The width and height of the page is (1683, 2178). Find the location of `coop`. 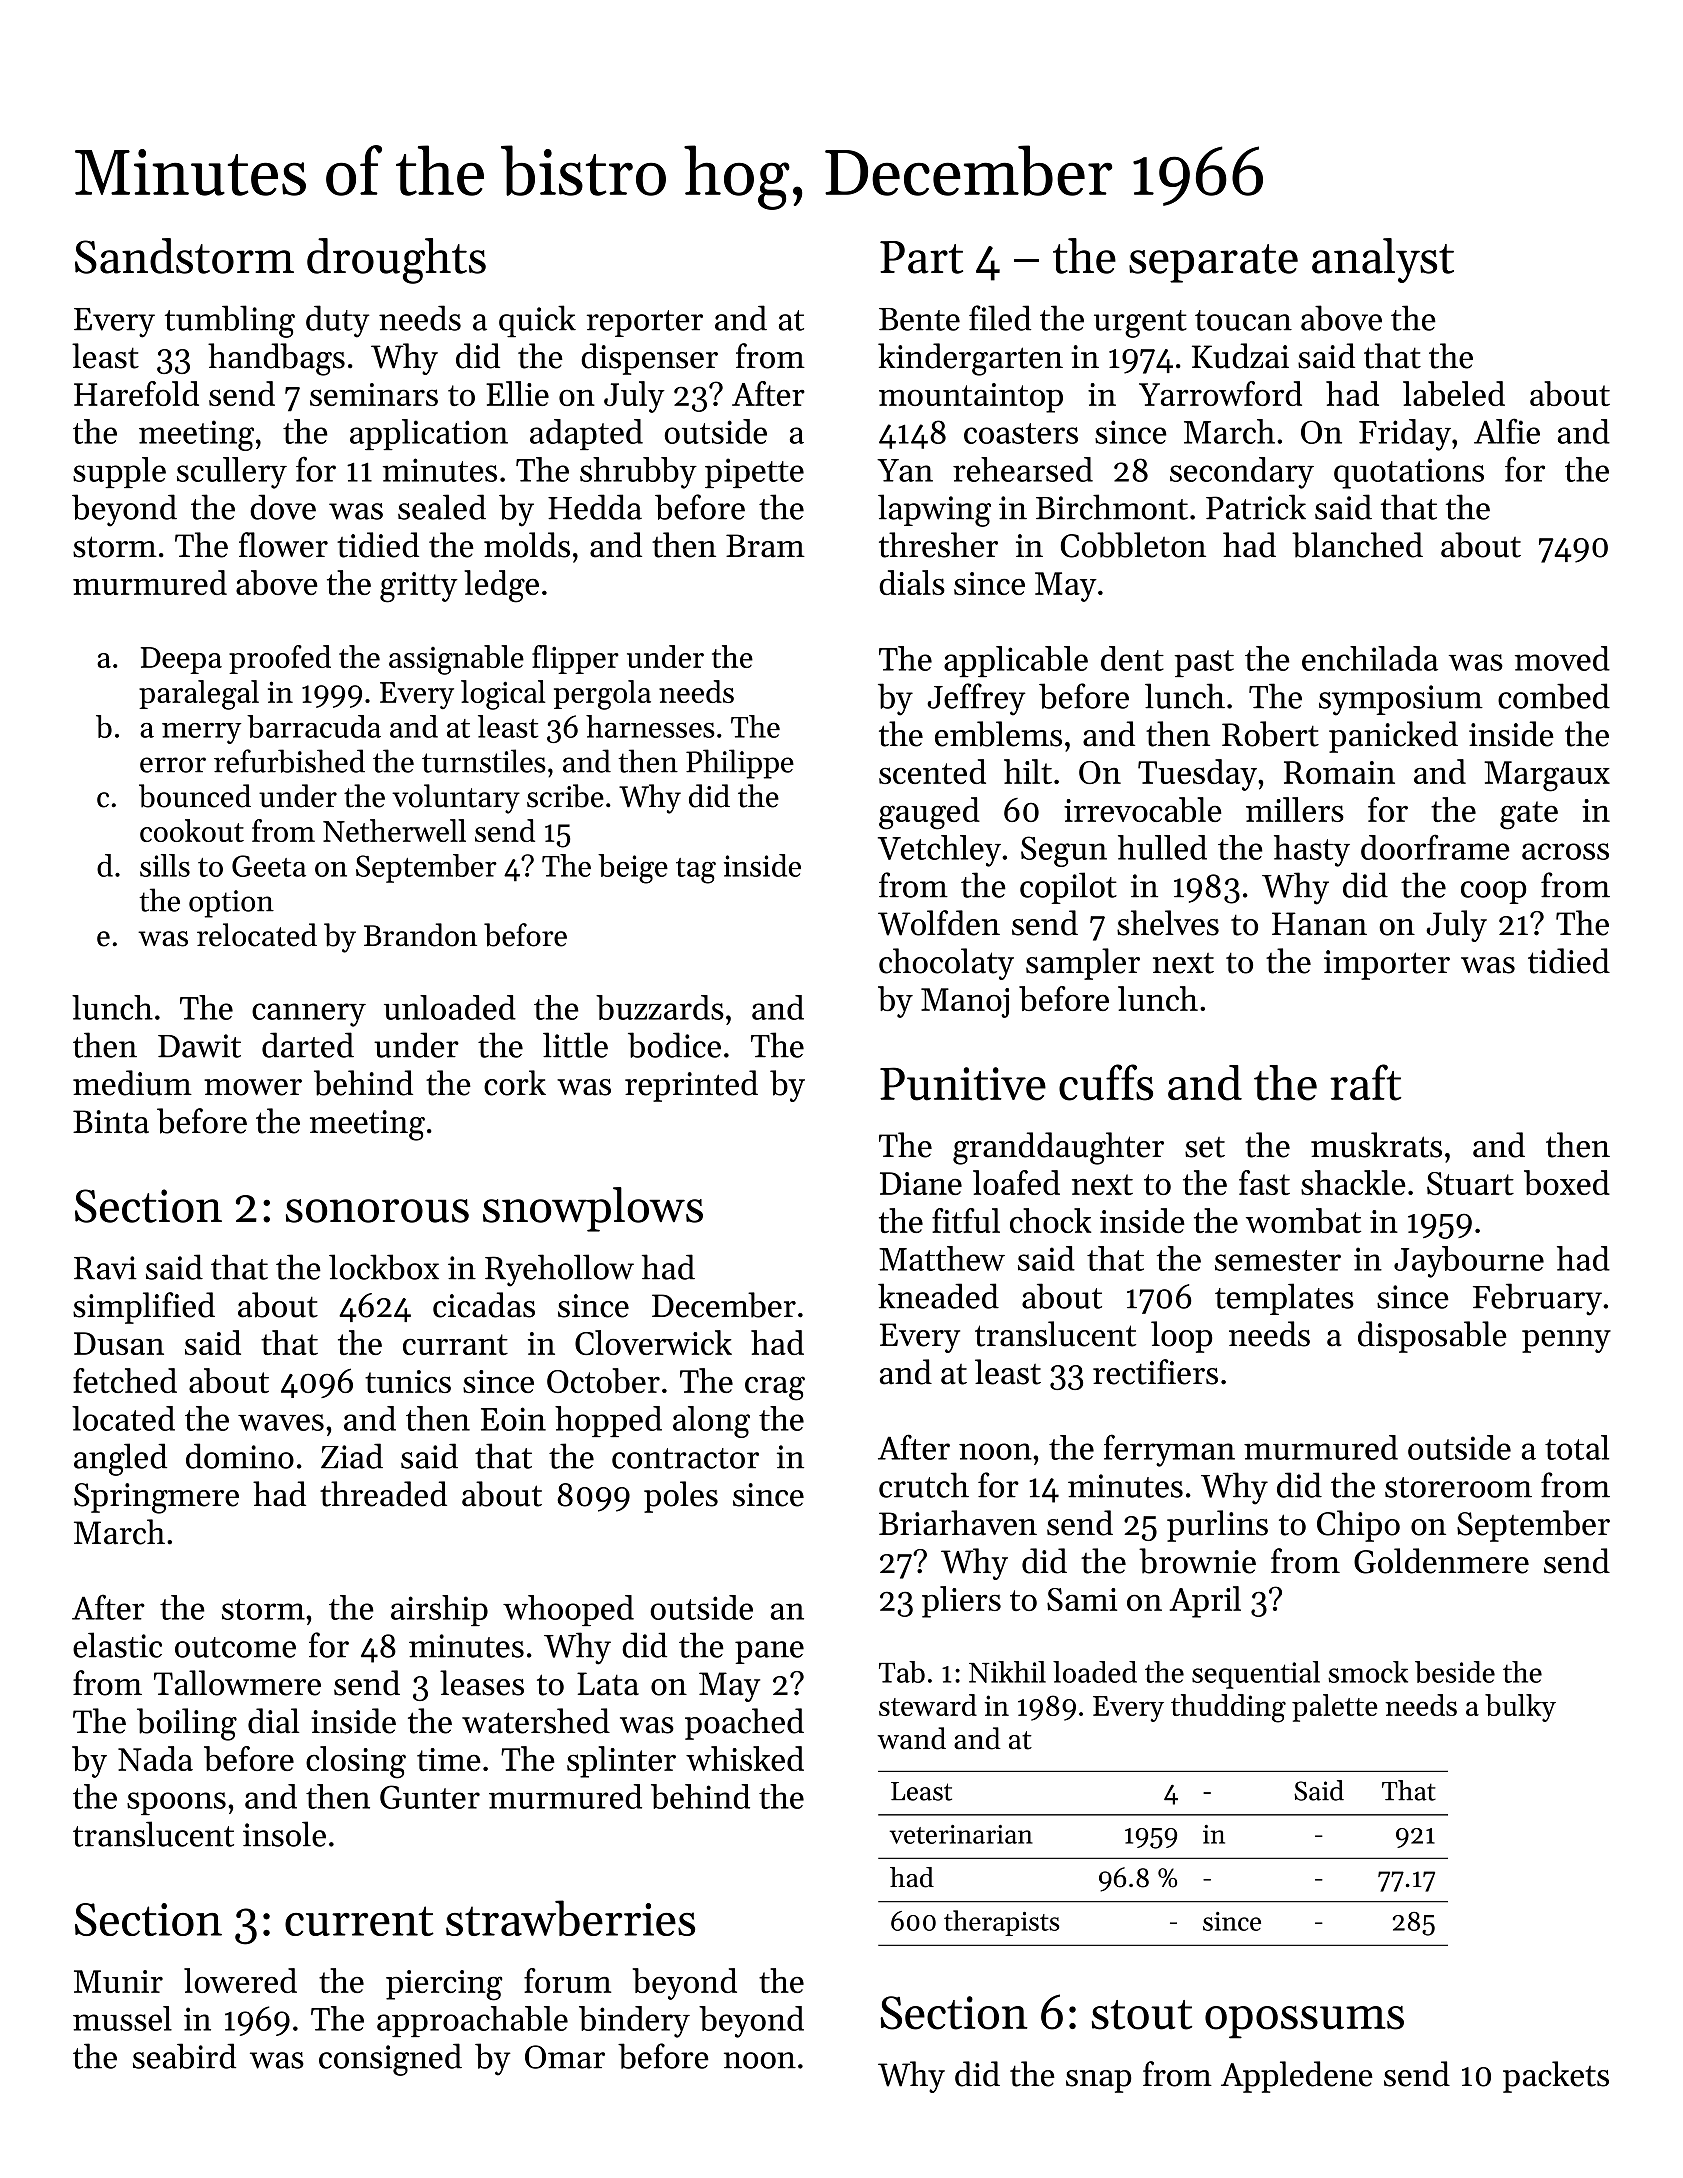

coop is located at coordinates (1493, 892).
